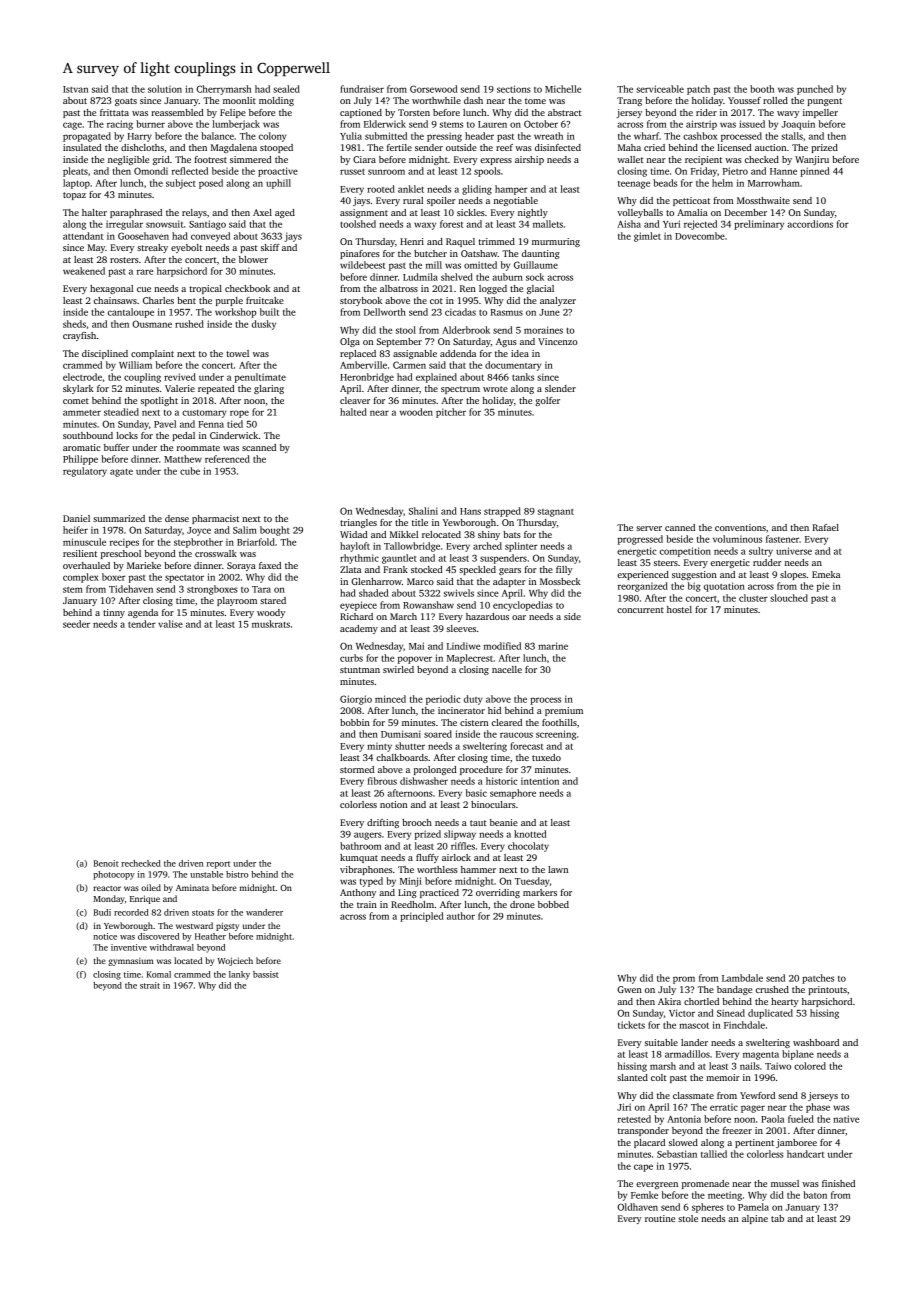  What do you see at coordinates (210, 237) in the image?
I see `conveyed` at bounding box center [210, 237].
